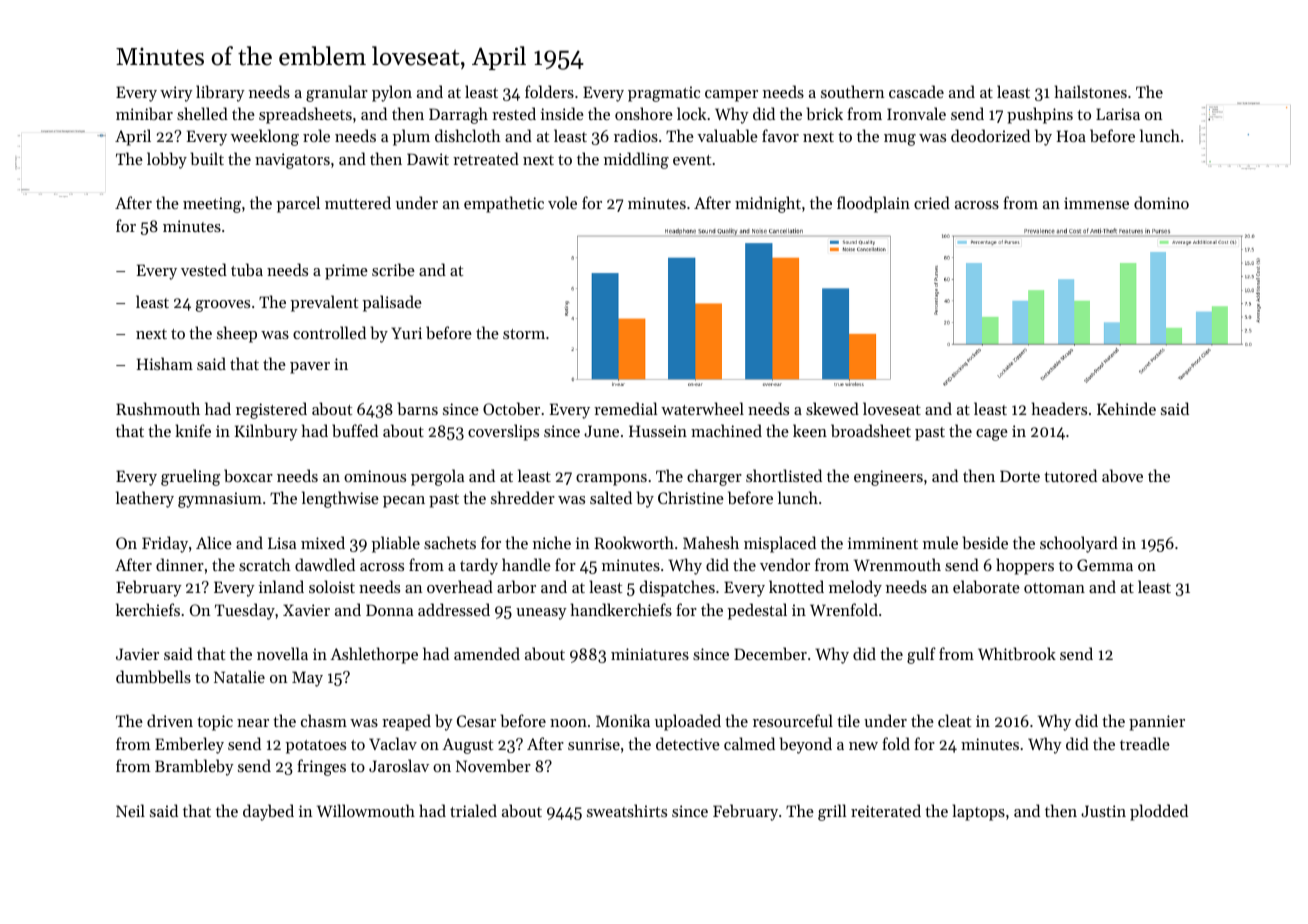 The width and height of the screenshot is (1308, 924). Describe the element at coordinates (611, 480) in the screenshot. I see `crampons` at that location.
